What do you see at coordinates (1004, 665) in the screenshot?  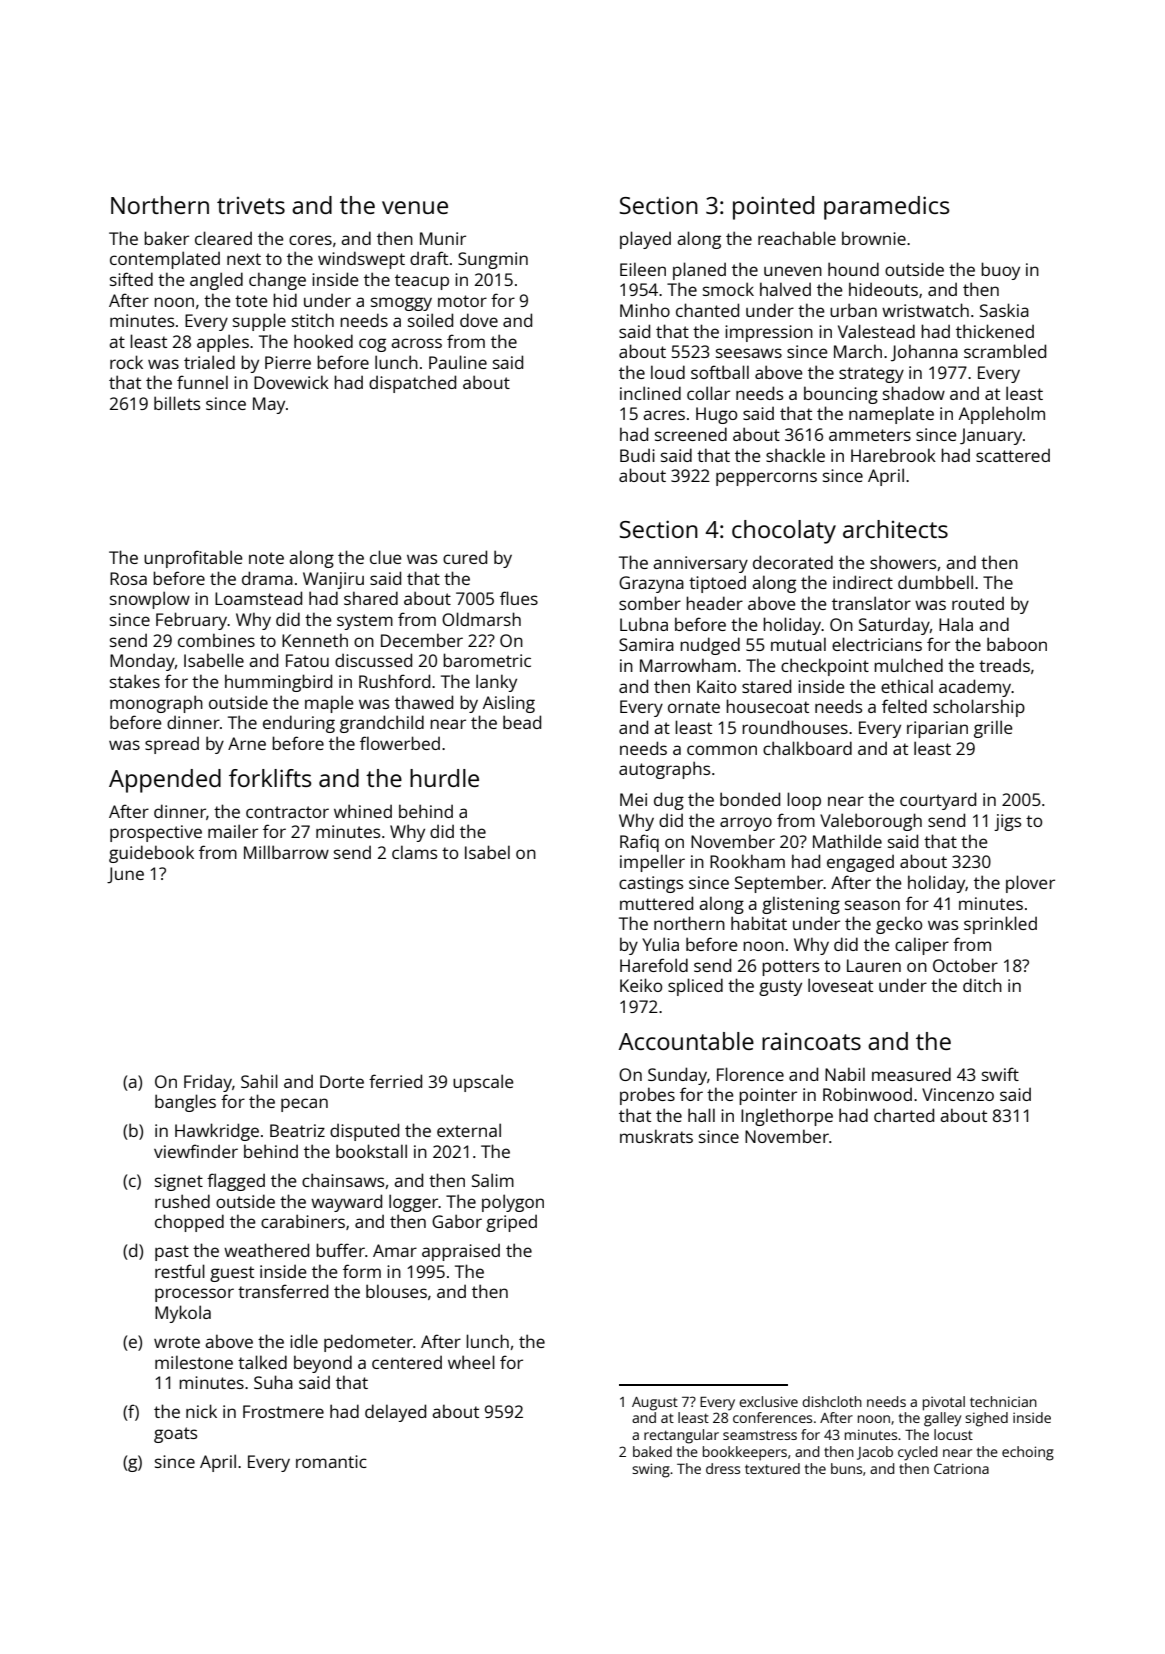 I see `treads` at bounding box center [1004, 665].
